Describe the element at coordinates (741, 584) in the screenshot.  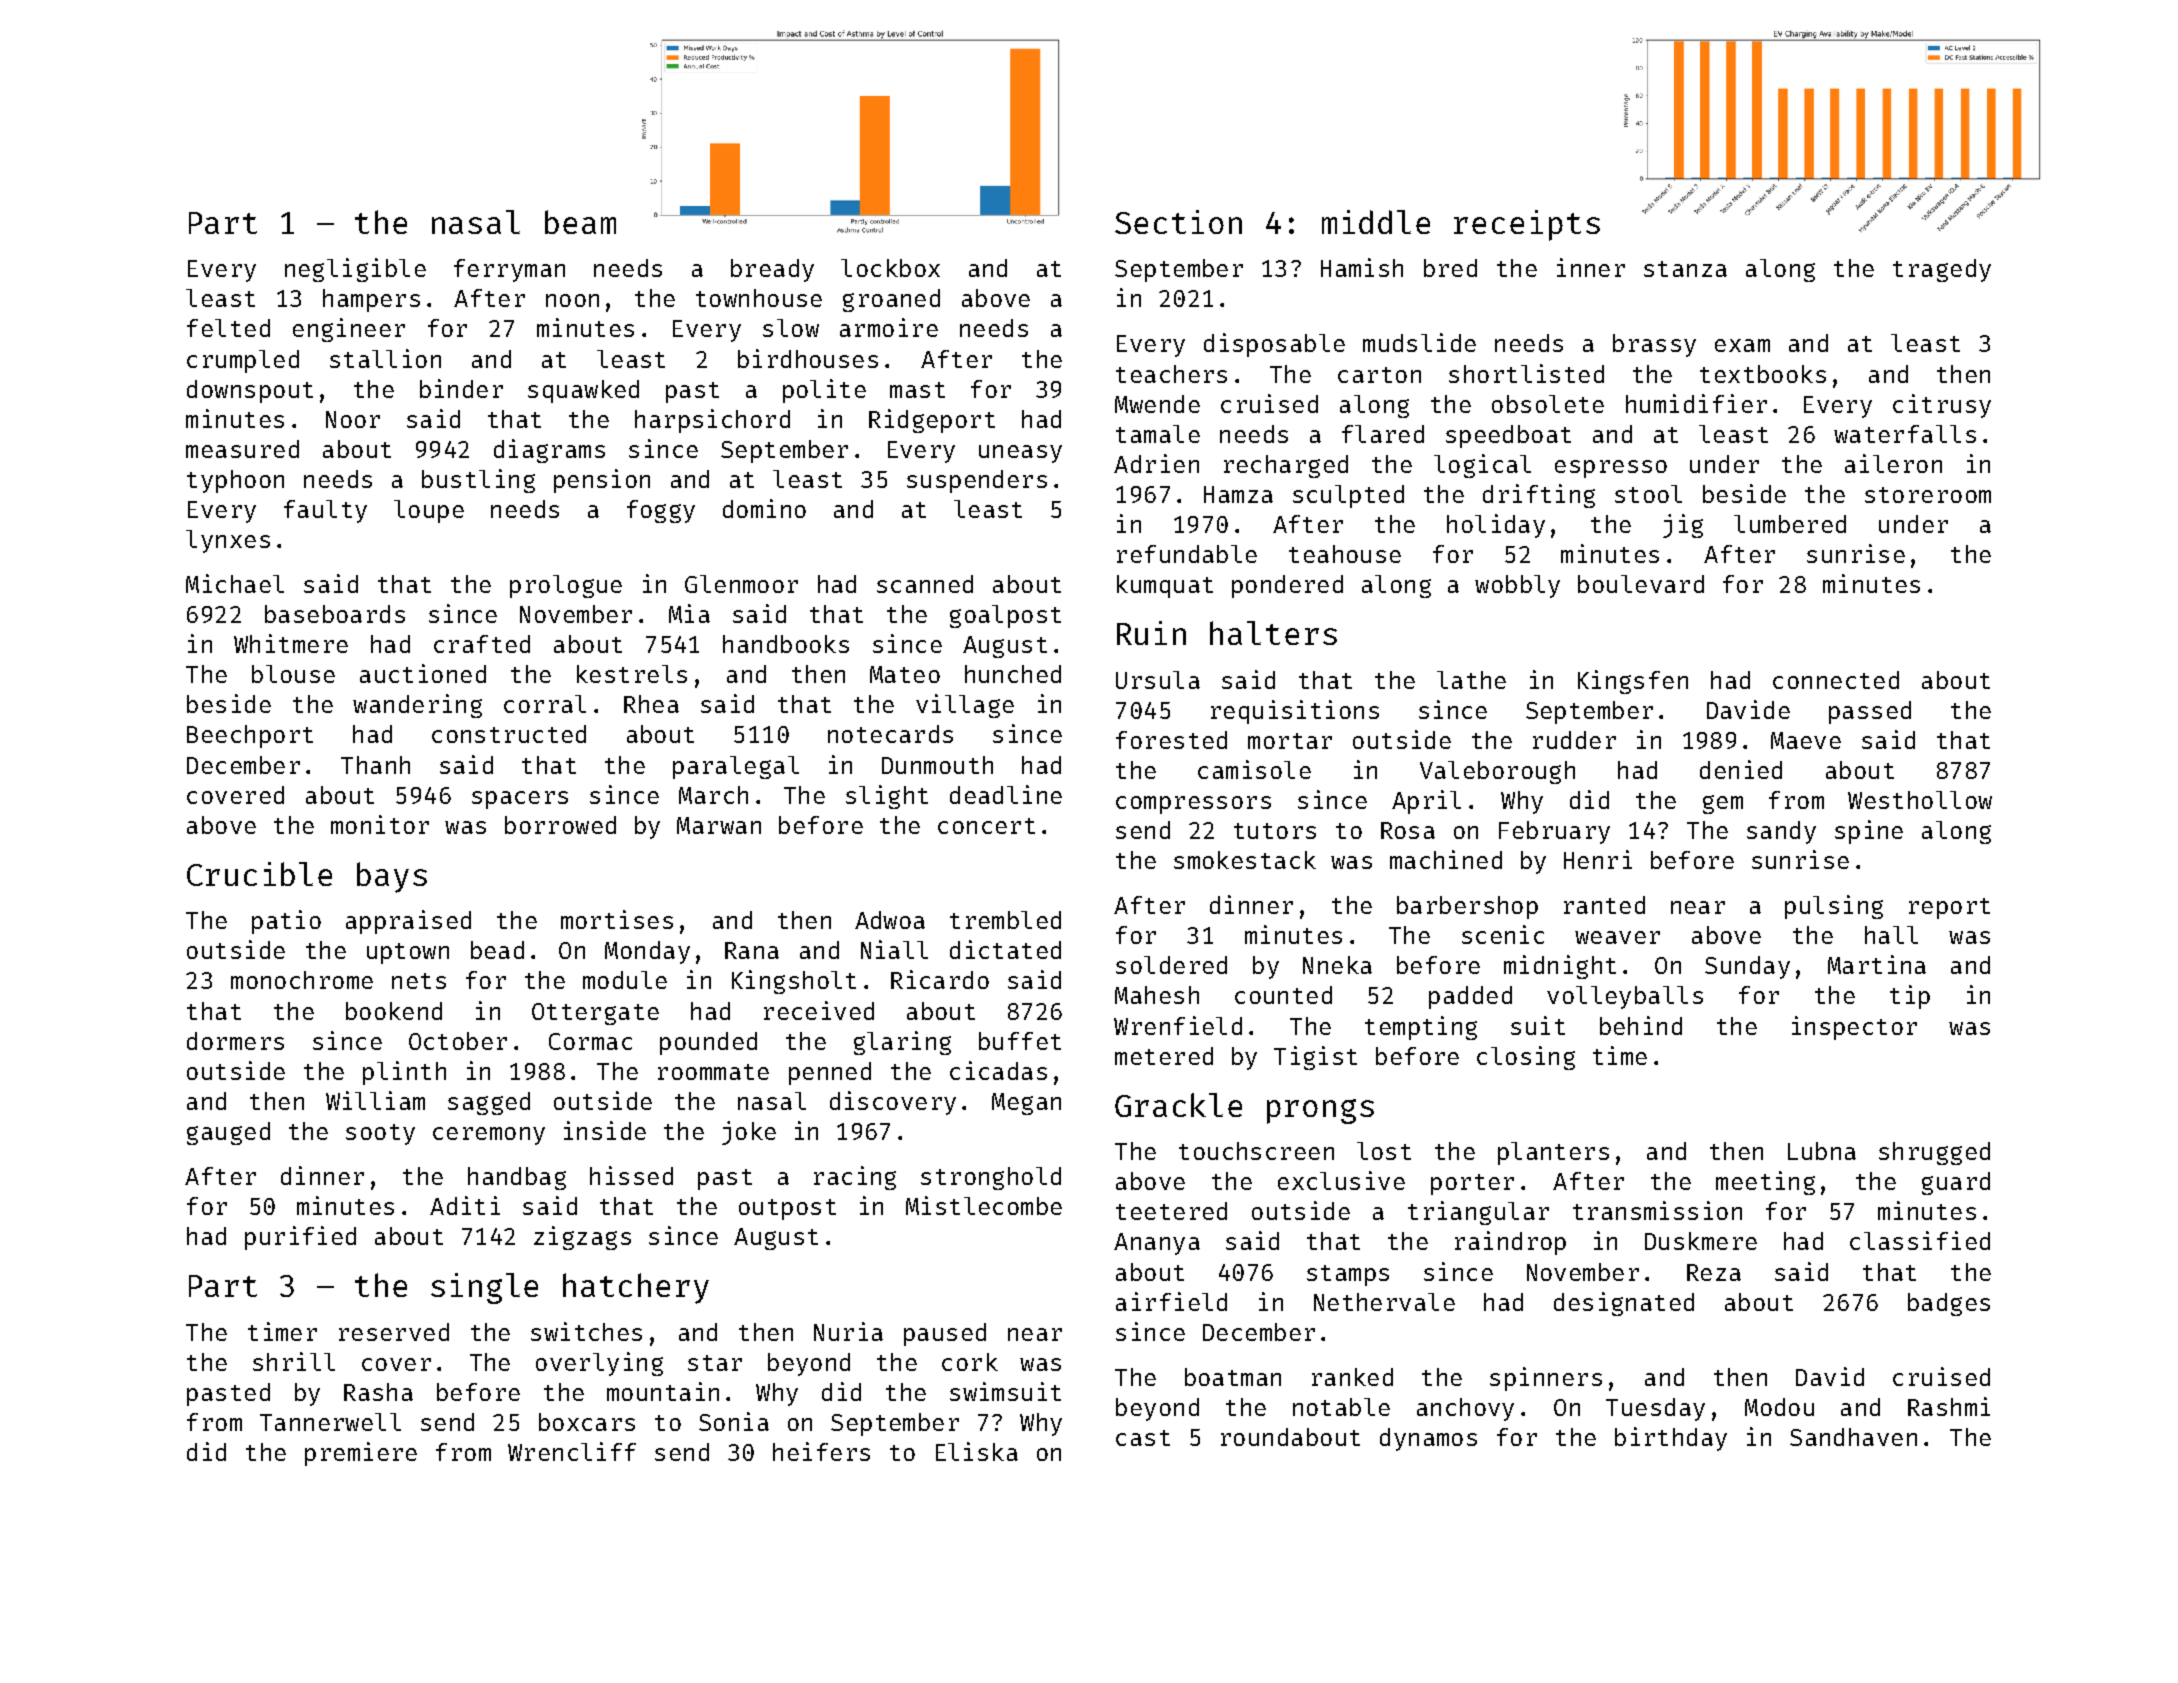
I see `Glenmoor` at that location.
